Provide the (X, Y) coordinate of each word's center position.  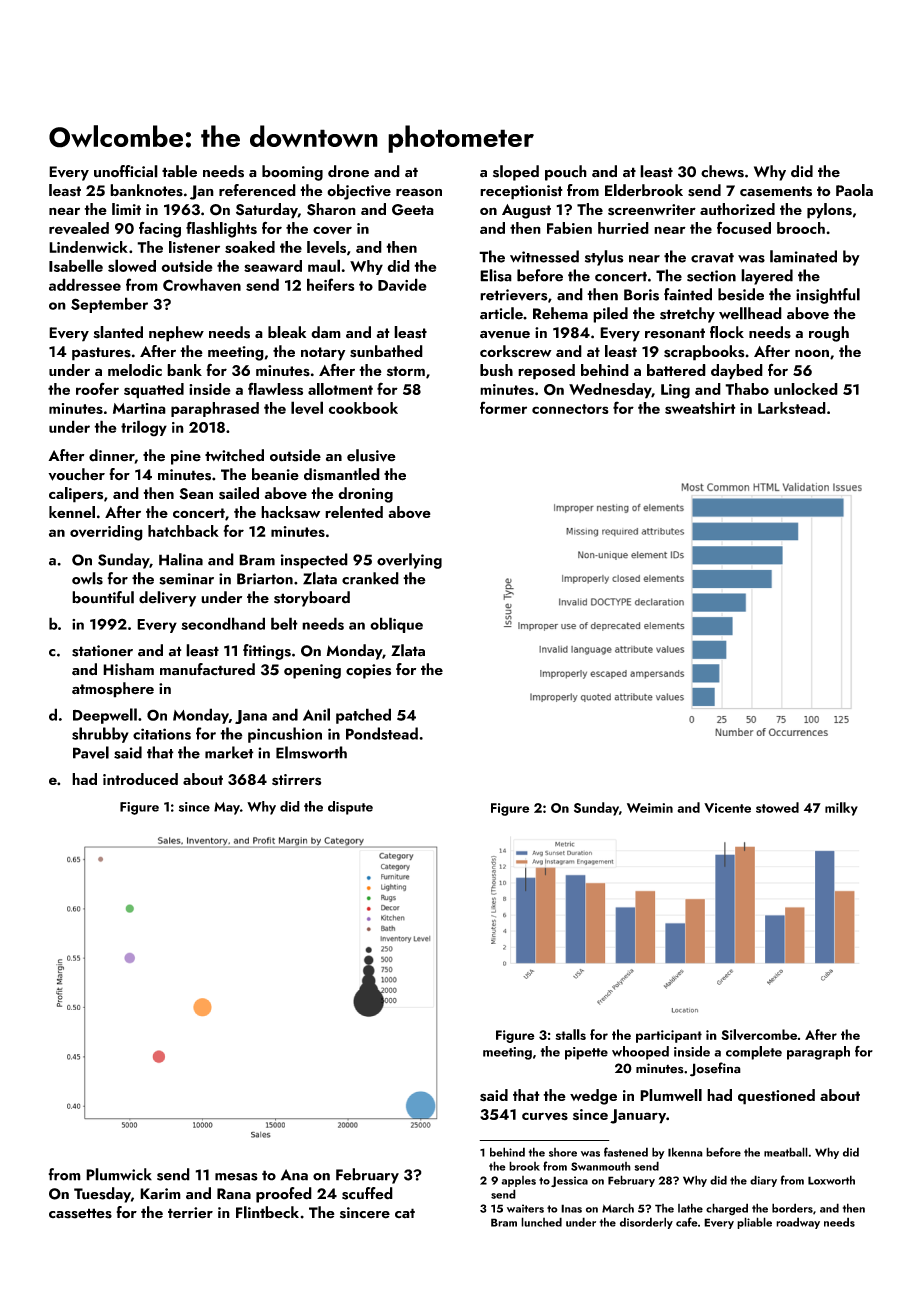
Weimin (650, 808)
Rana (234, 1194)
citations (162, 734)
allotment (340, 389)
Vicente (727, 808)
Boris (641, 295)
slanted (118, 332)
